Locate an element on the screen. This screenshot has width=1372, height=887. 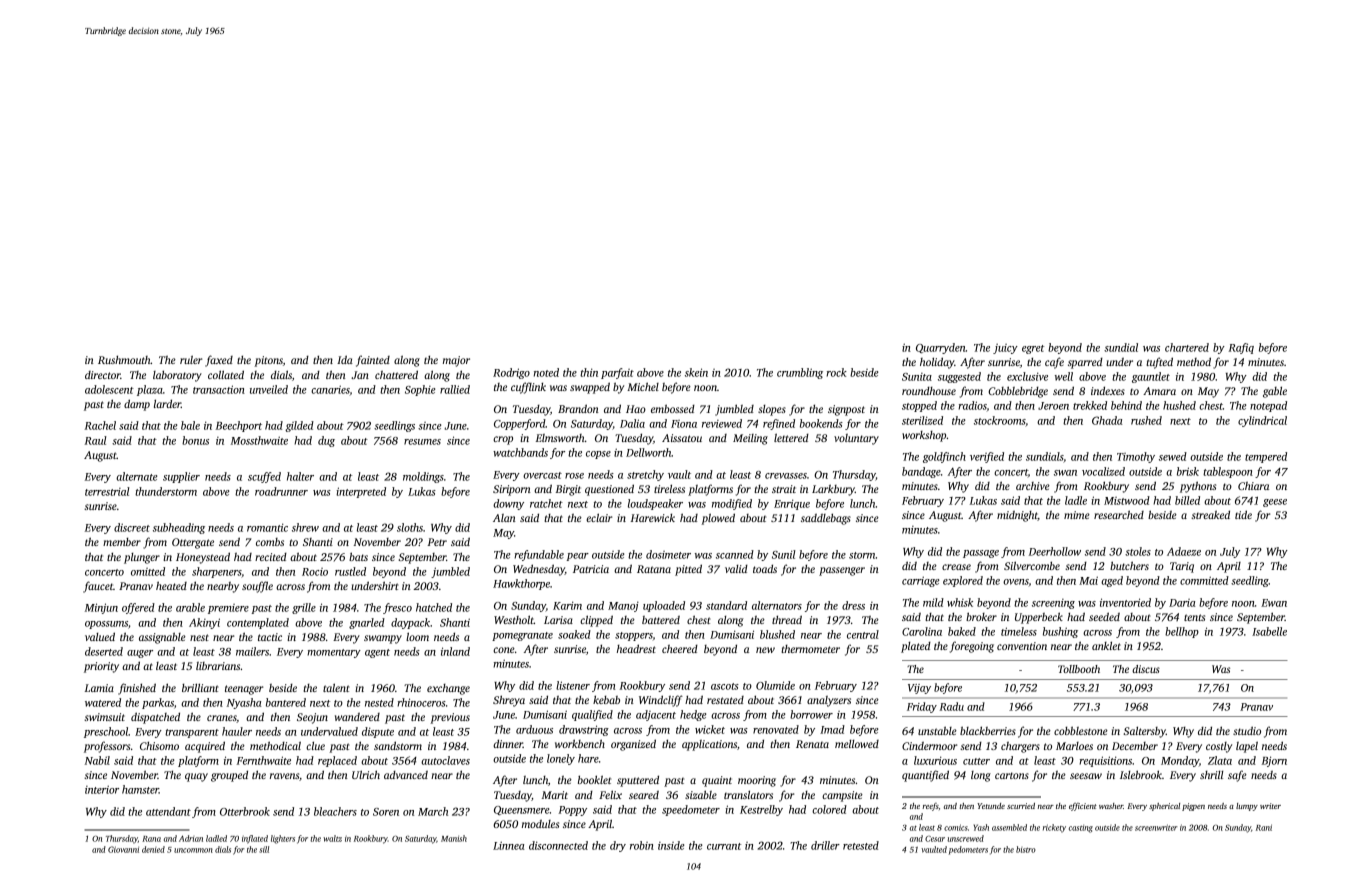
egret is located at coordinates (1033, 349).
